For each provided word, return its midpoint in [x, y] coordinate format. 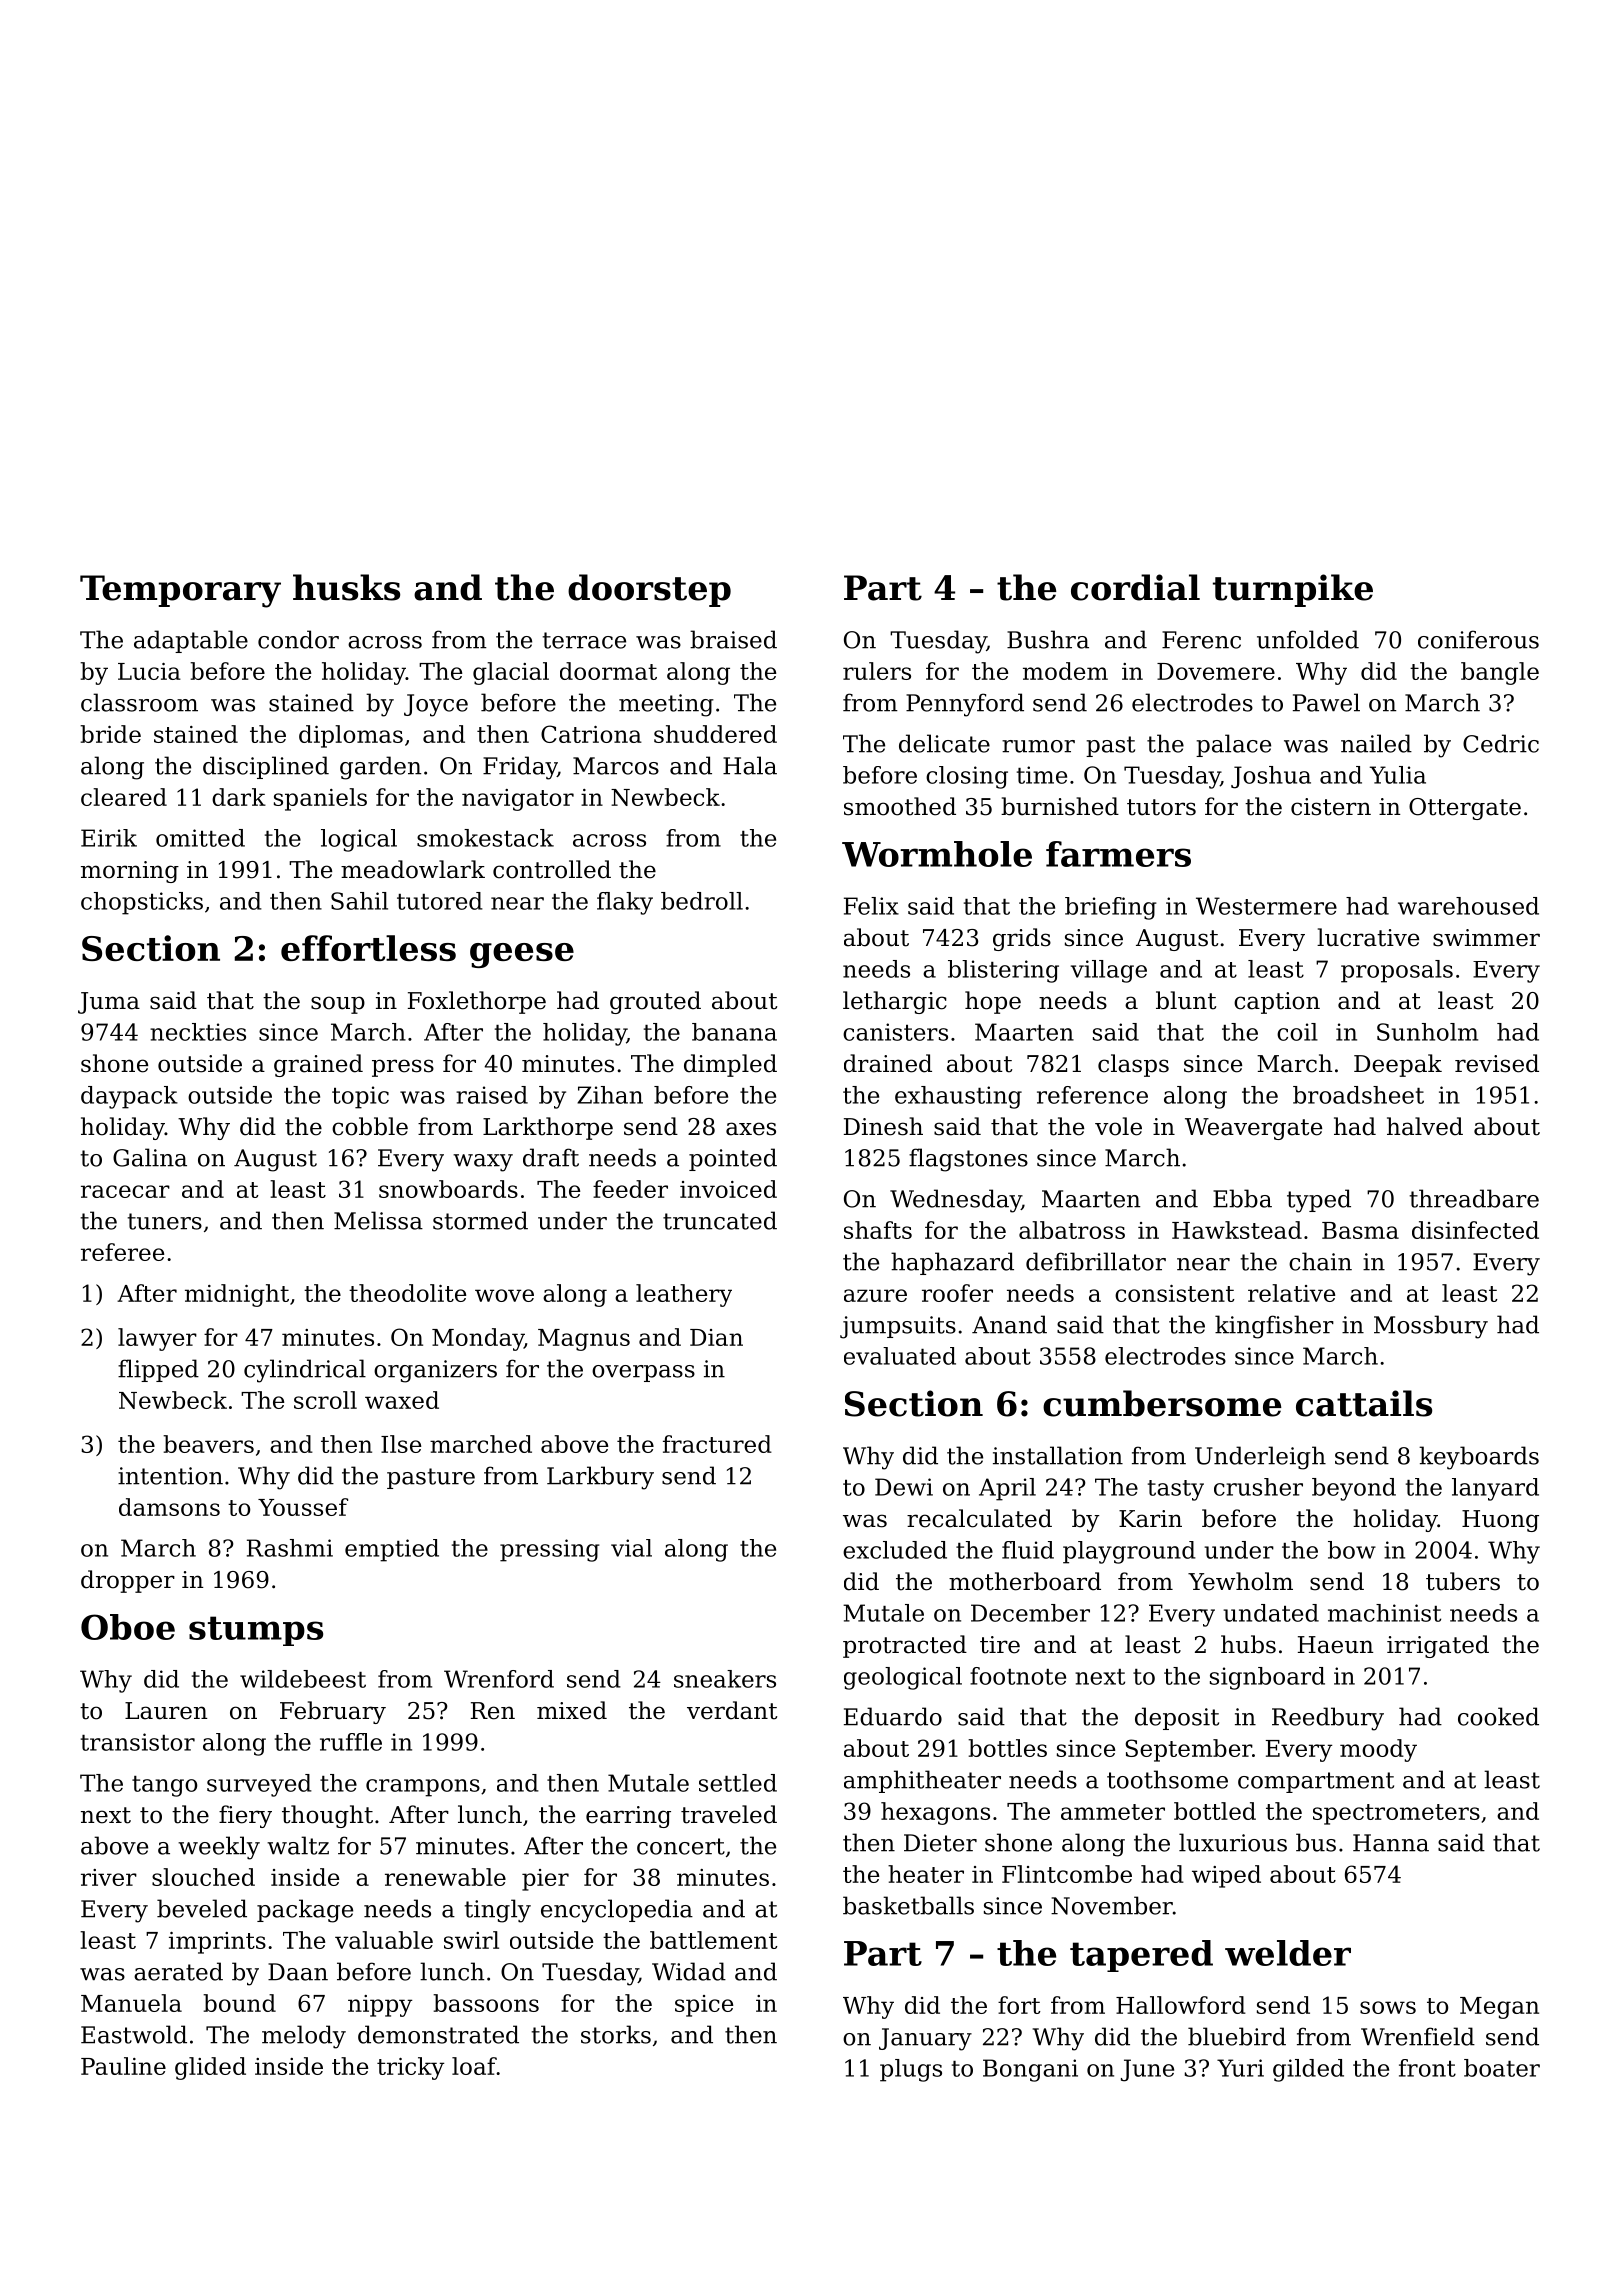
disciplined [266, 767]
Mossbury [1431, 1327]
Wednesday [956, 1201]
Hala [750, 765]
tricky [410, 2068]
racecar [125, 1191]
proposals [1397, 971]
